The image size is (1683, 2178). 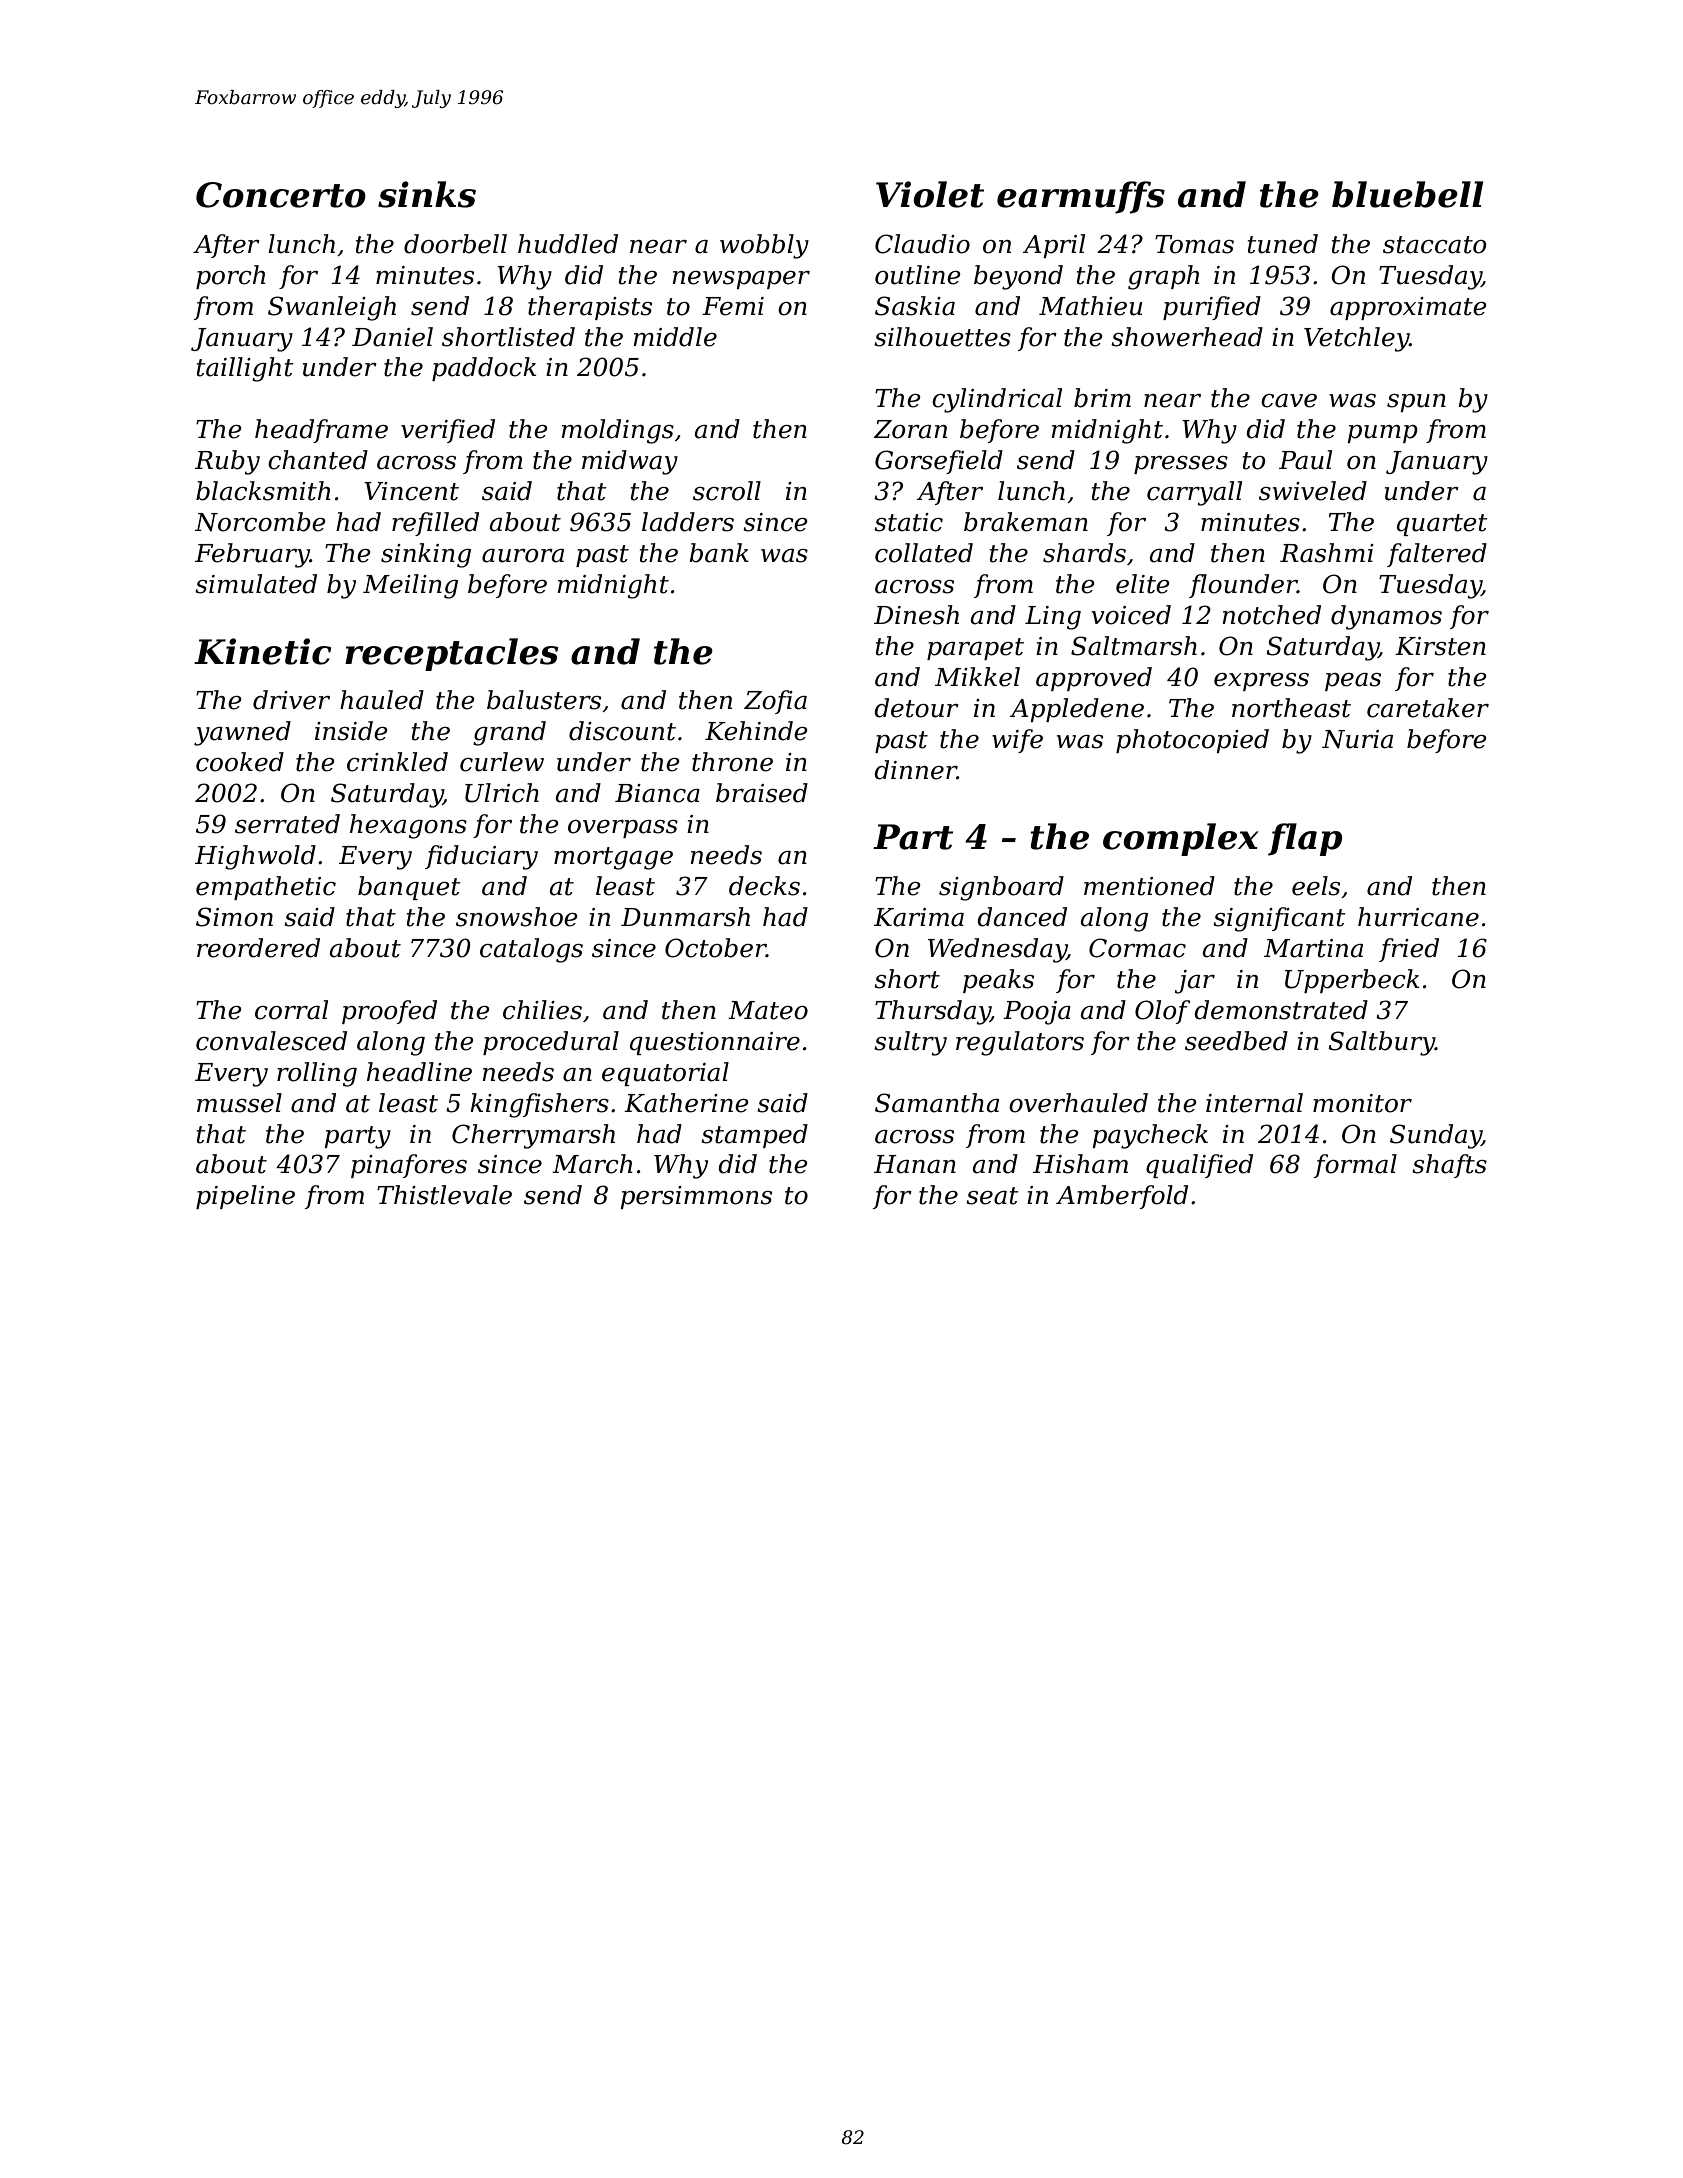 I want to click on Concerto, so click(x=281, y=195).
